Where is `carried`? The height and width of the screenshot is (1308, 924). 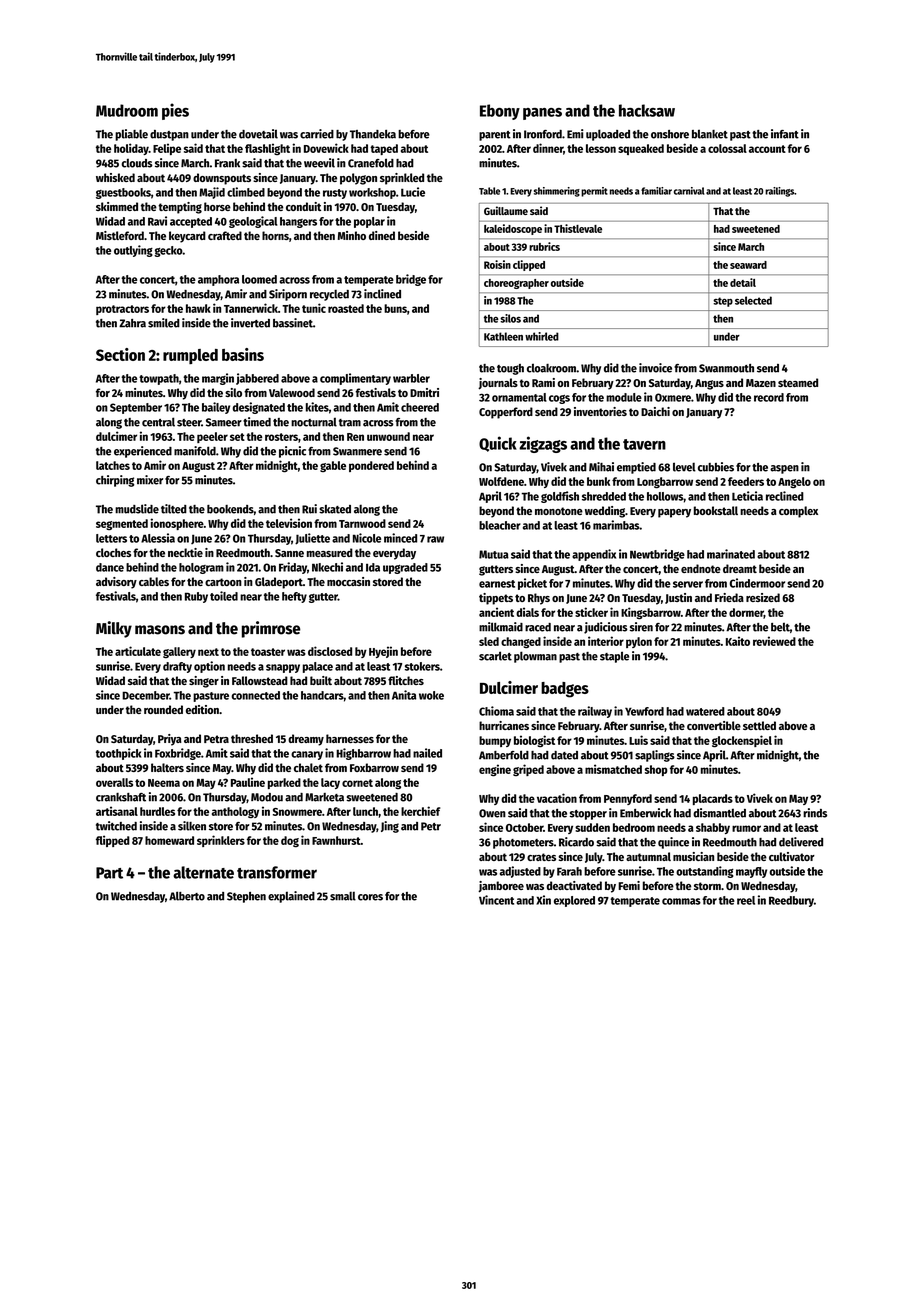 carried is located at coordinates (317, 134).
